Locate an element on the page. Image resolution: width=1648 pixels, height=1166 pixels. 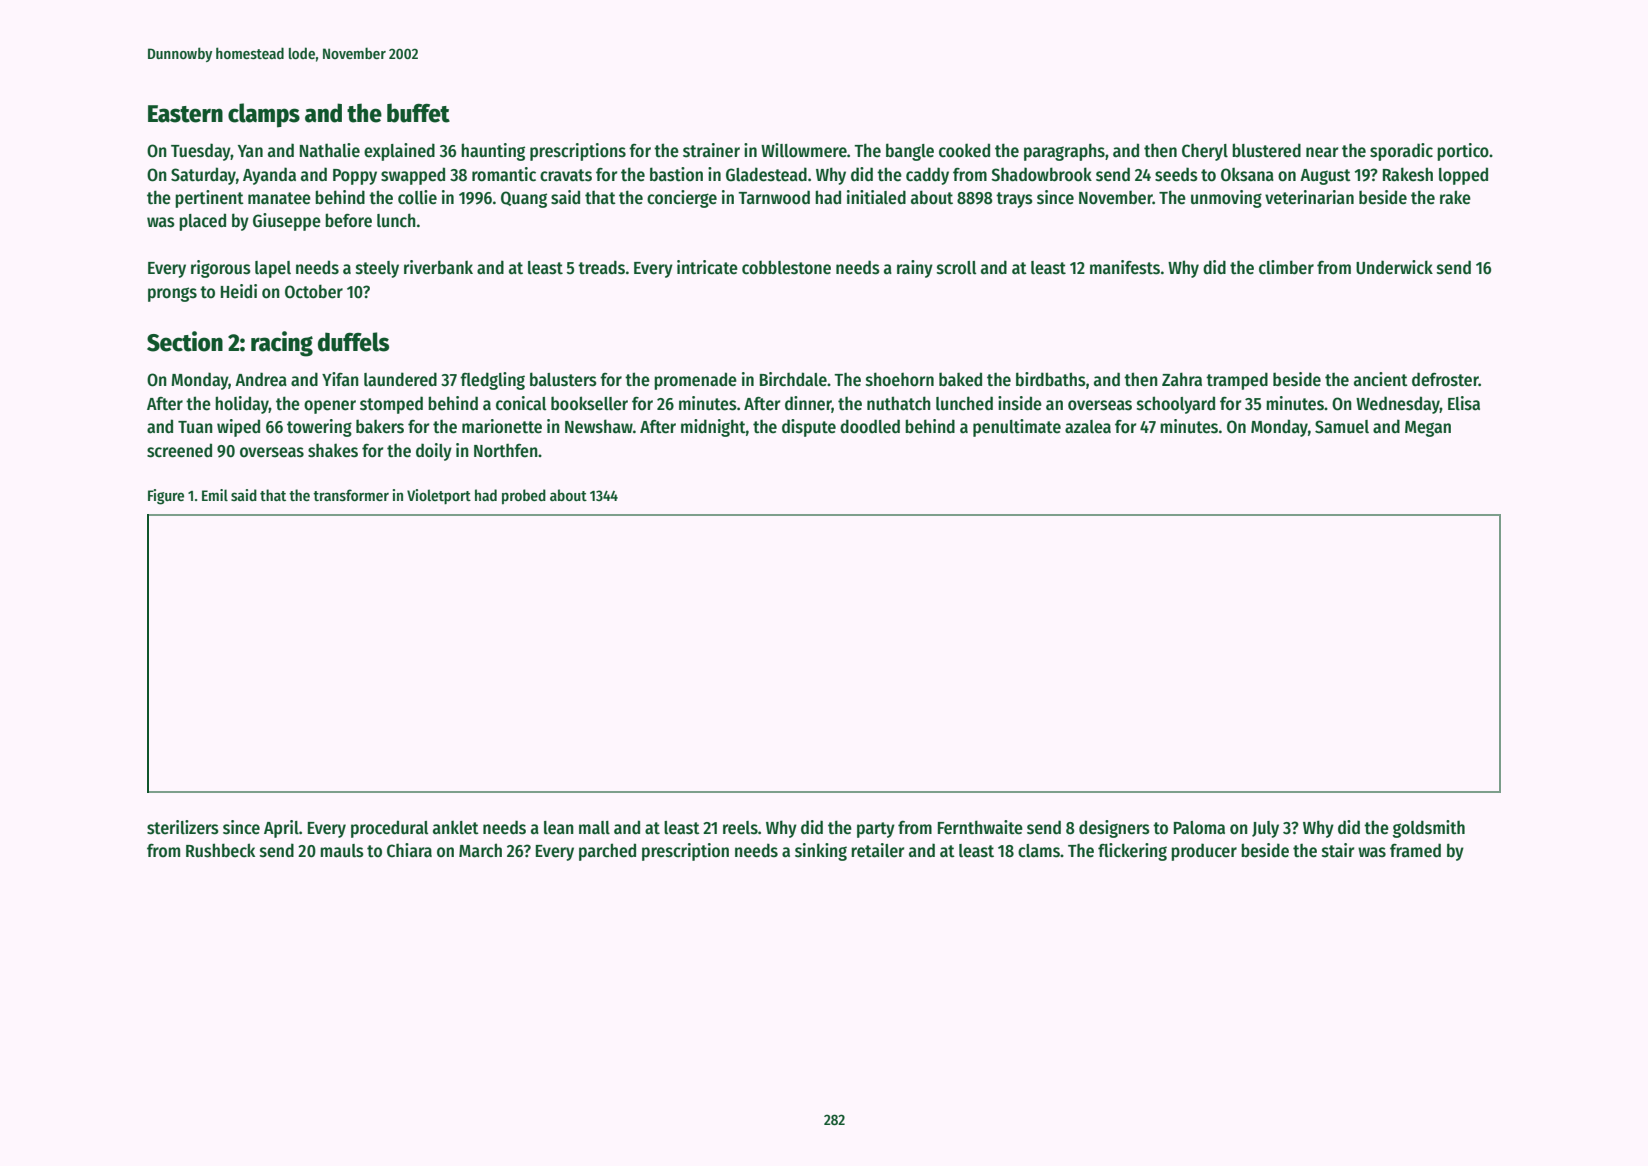
transformer is located at coordinates (351, 495).
